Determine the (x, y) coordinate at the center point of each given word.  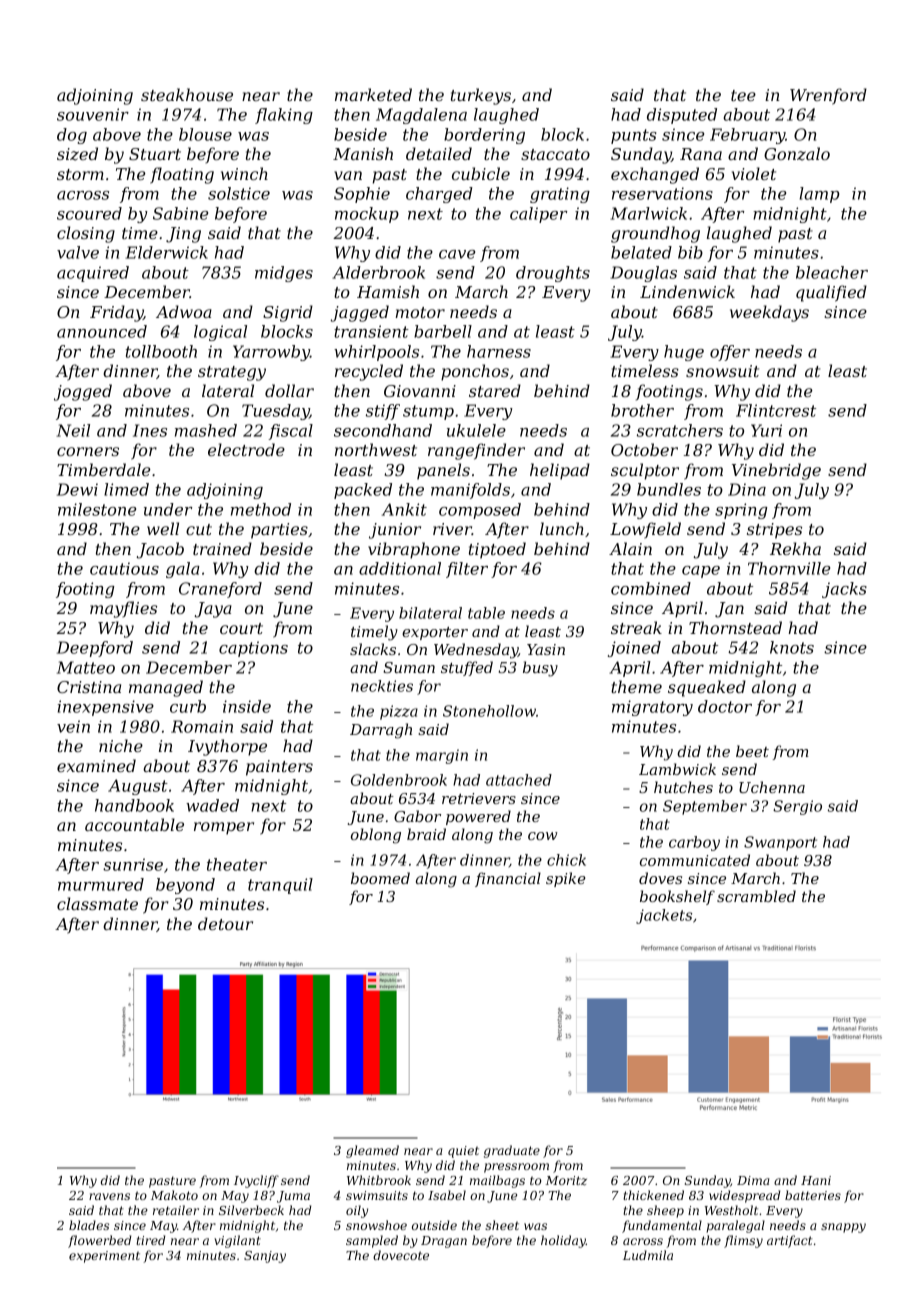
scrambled (756, 896)
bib (690, 252)
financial (508, 879)
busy (540, 669)
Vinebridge (776, 471)
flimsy (743, 1241)
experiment (104, 1257)
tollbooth (161, 351)
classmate (97, 903)
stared (495, 390)
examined (96, 765)
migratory (652, 708)
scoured (89, 213)
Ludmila (648, 1255)
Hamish (388, 291)
